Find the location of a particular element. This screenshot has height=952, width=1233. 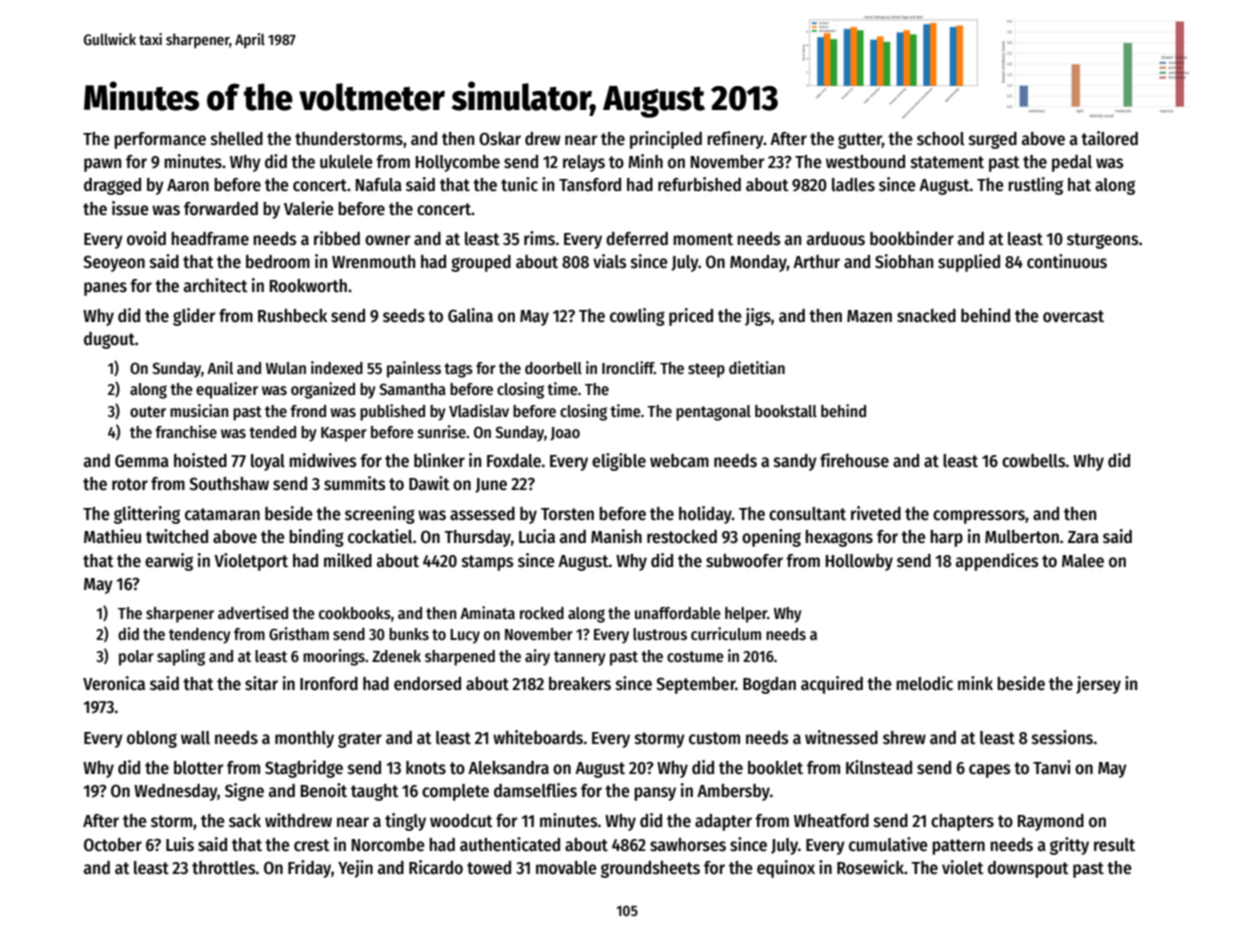

equalizer is located at coordinates (227, 390).
